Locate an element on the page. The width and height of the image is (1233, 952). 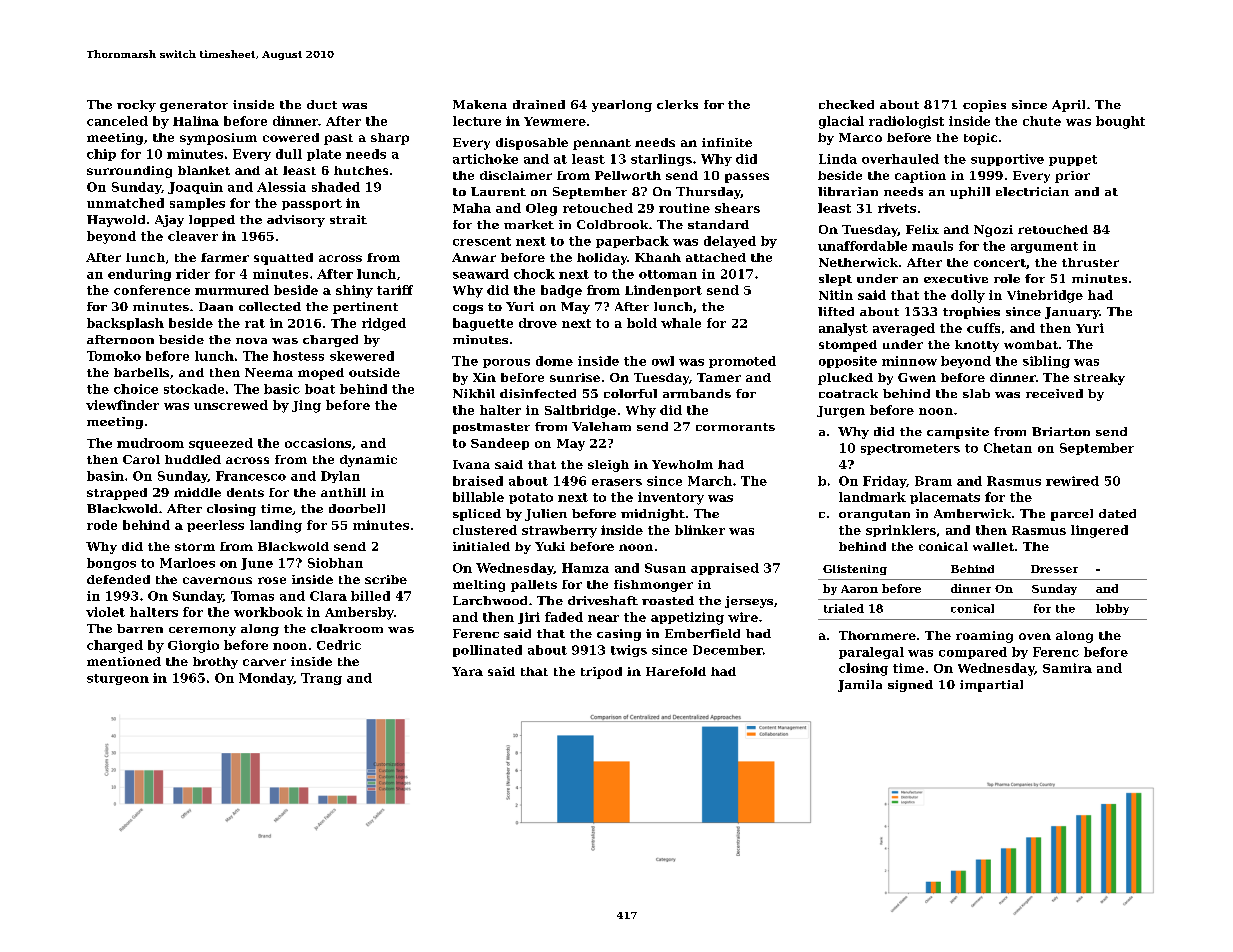
impartial is located at coordinates (991, 686).
